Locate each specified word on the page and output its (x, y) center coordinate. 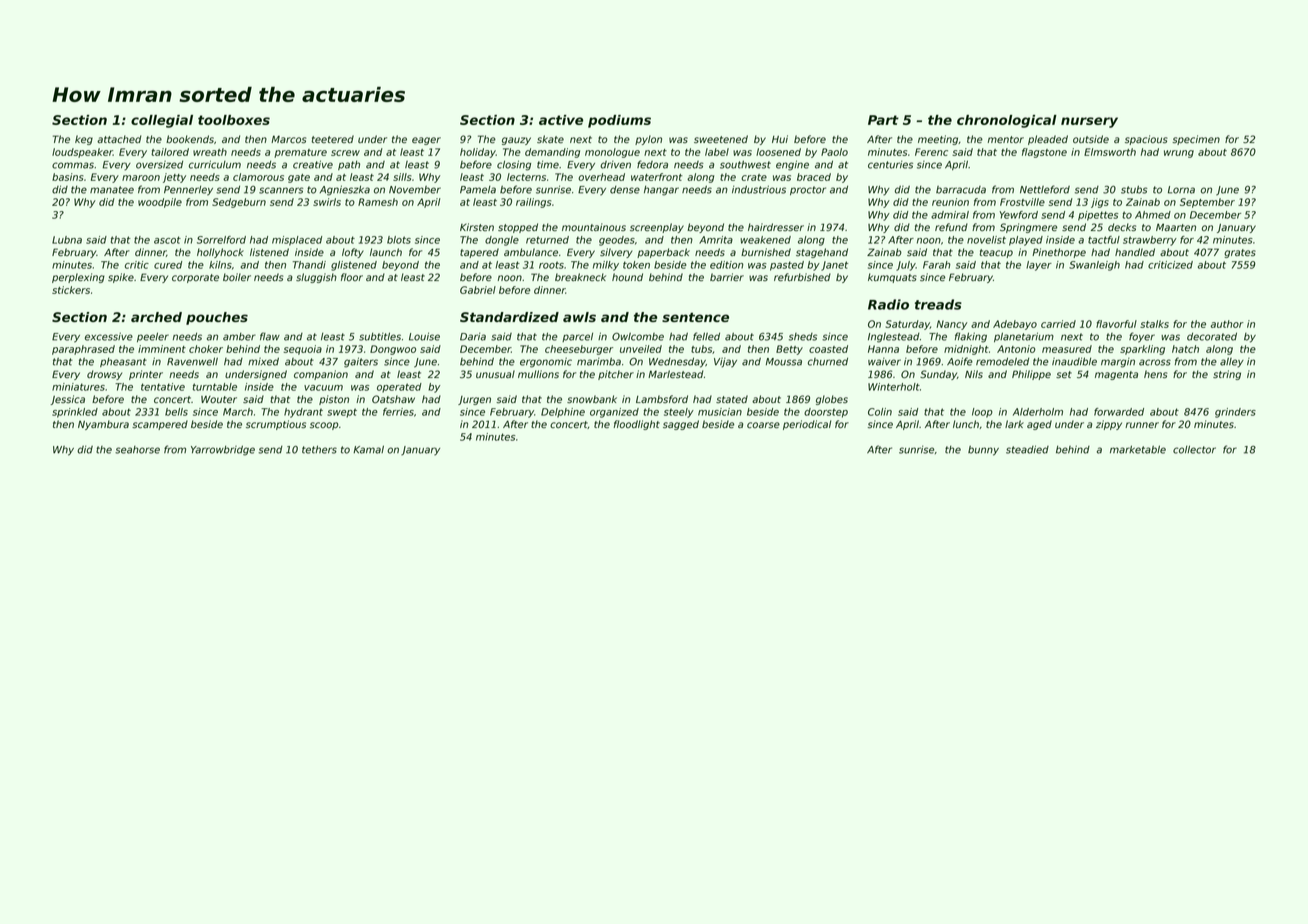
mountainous (594, 227)
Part (883, 120)
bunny (983, 451)
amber (239, 337)
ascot (167, 240)
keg (84, 140)
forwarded (1119, 412)
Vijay (725, 363)
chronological (1007, 121)
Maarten (1176, 227)
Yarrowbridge (223, 450)
